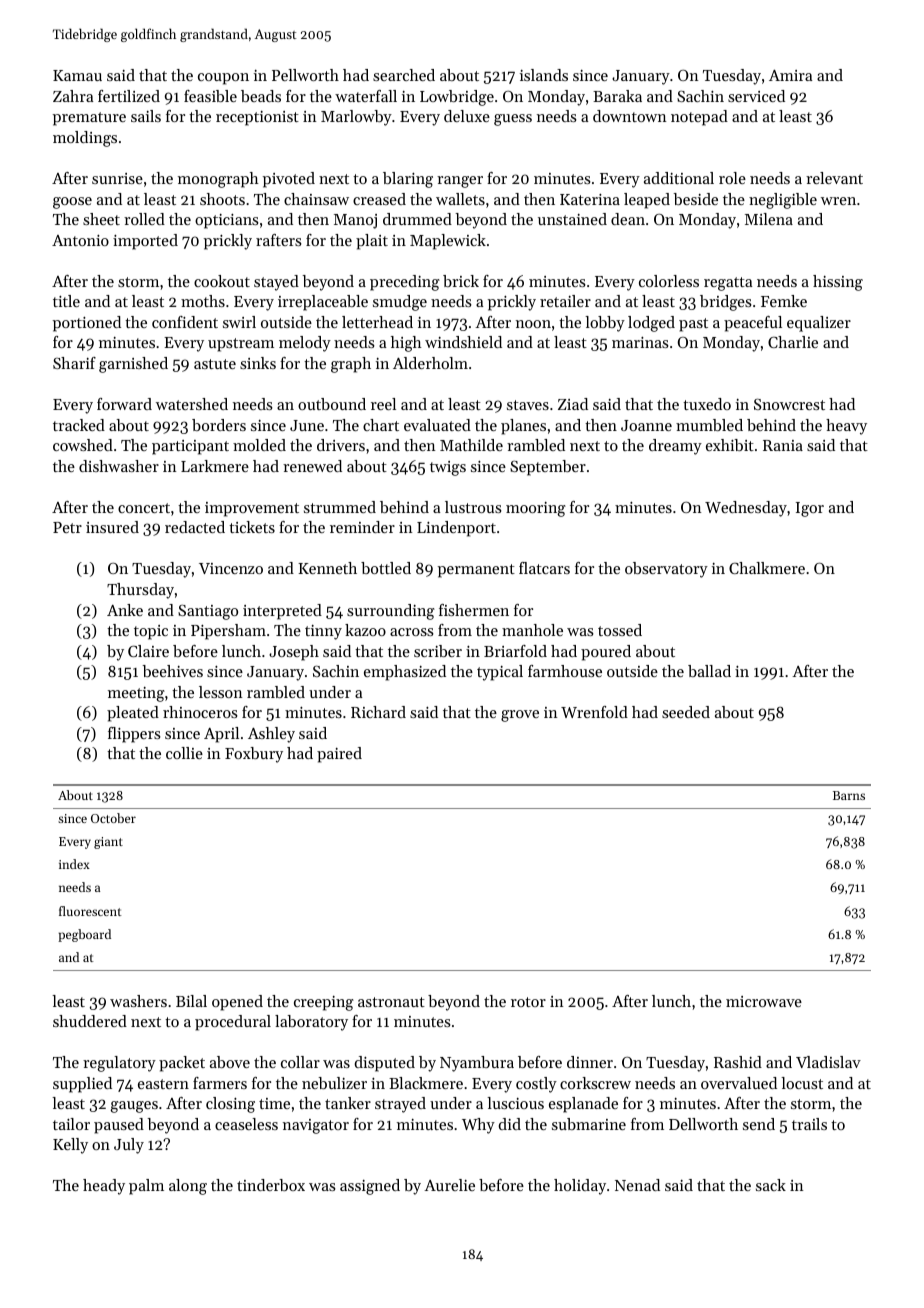  I want to click on Amira, so click(791, 75).
